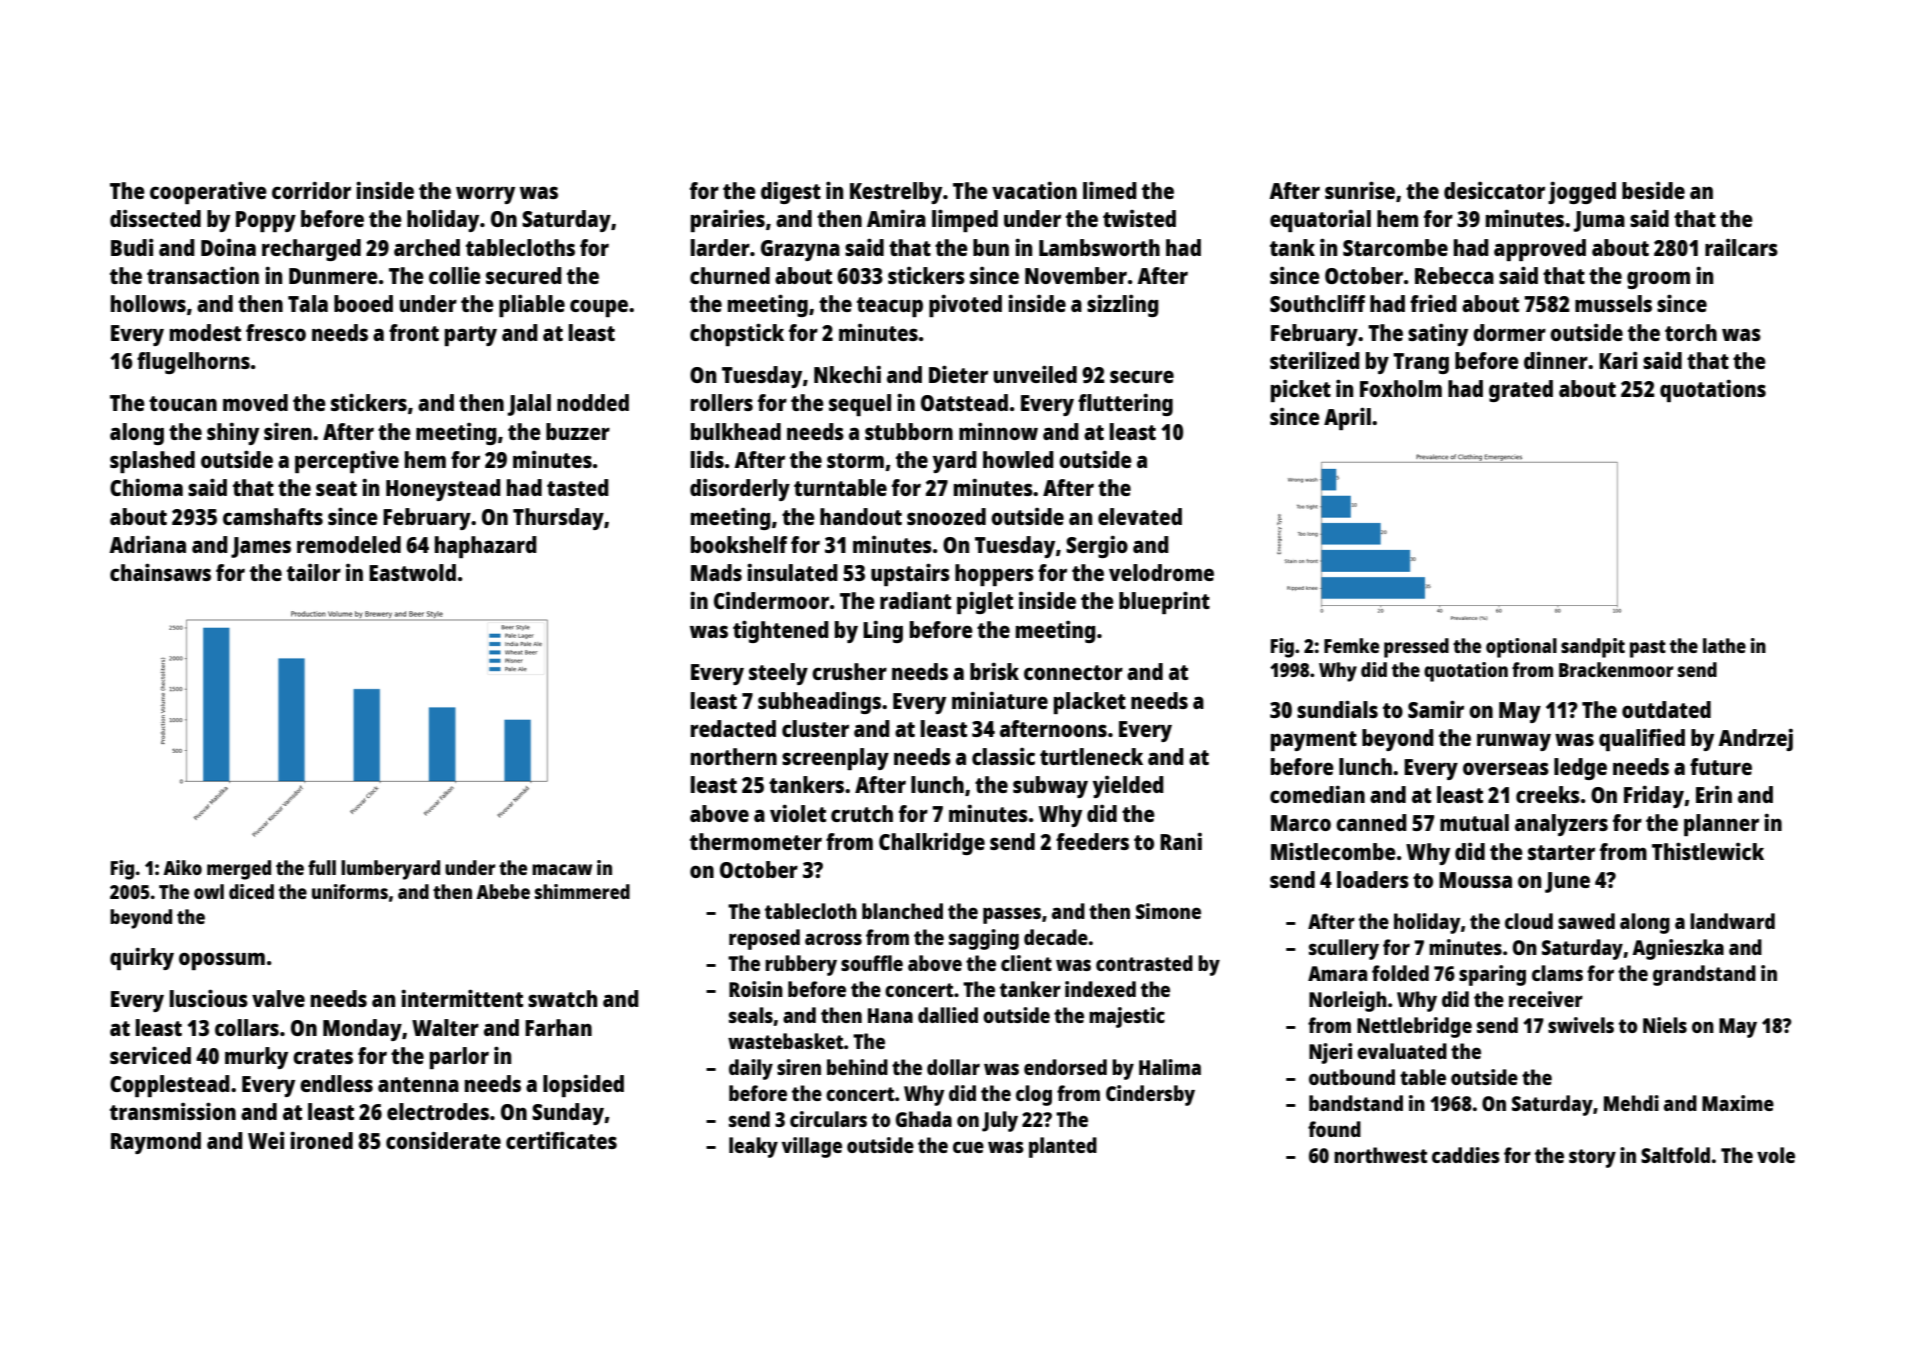 The width and height of the screenshot is (1910, 1350). Describe the element at coordinates (791, 192) in the screenshot. I see `digest` at that location.
